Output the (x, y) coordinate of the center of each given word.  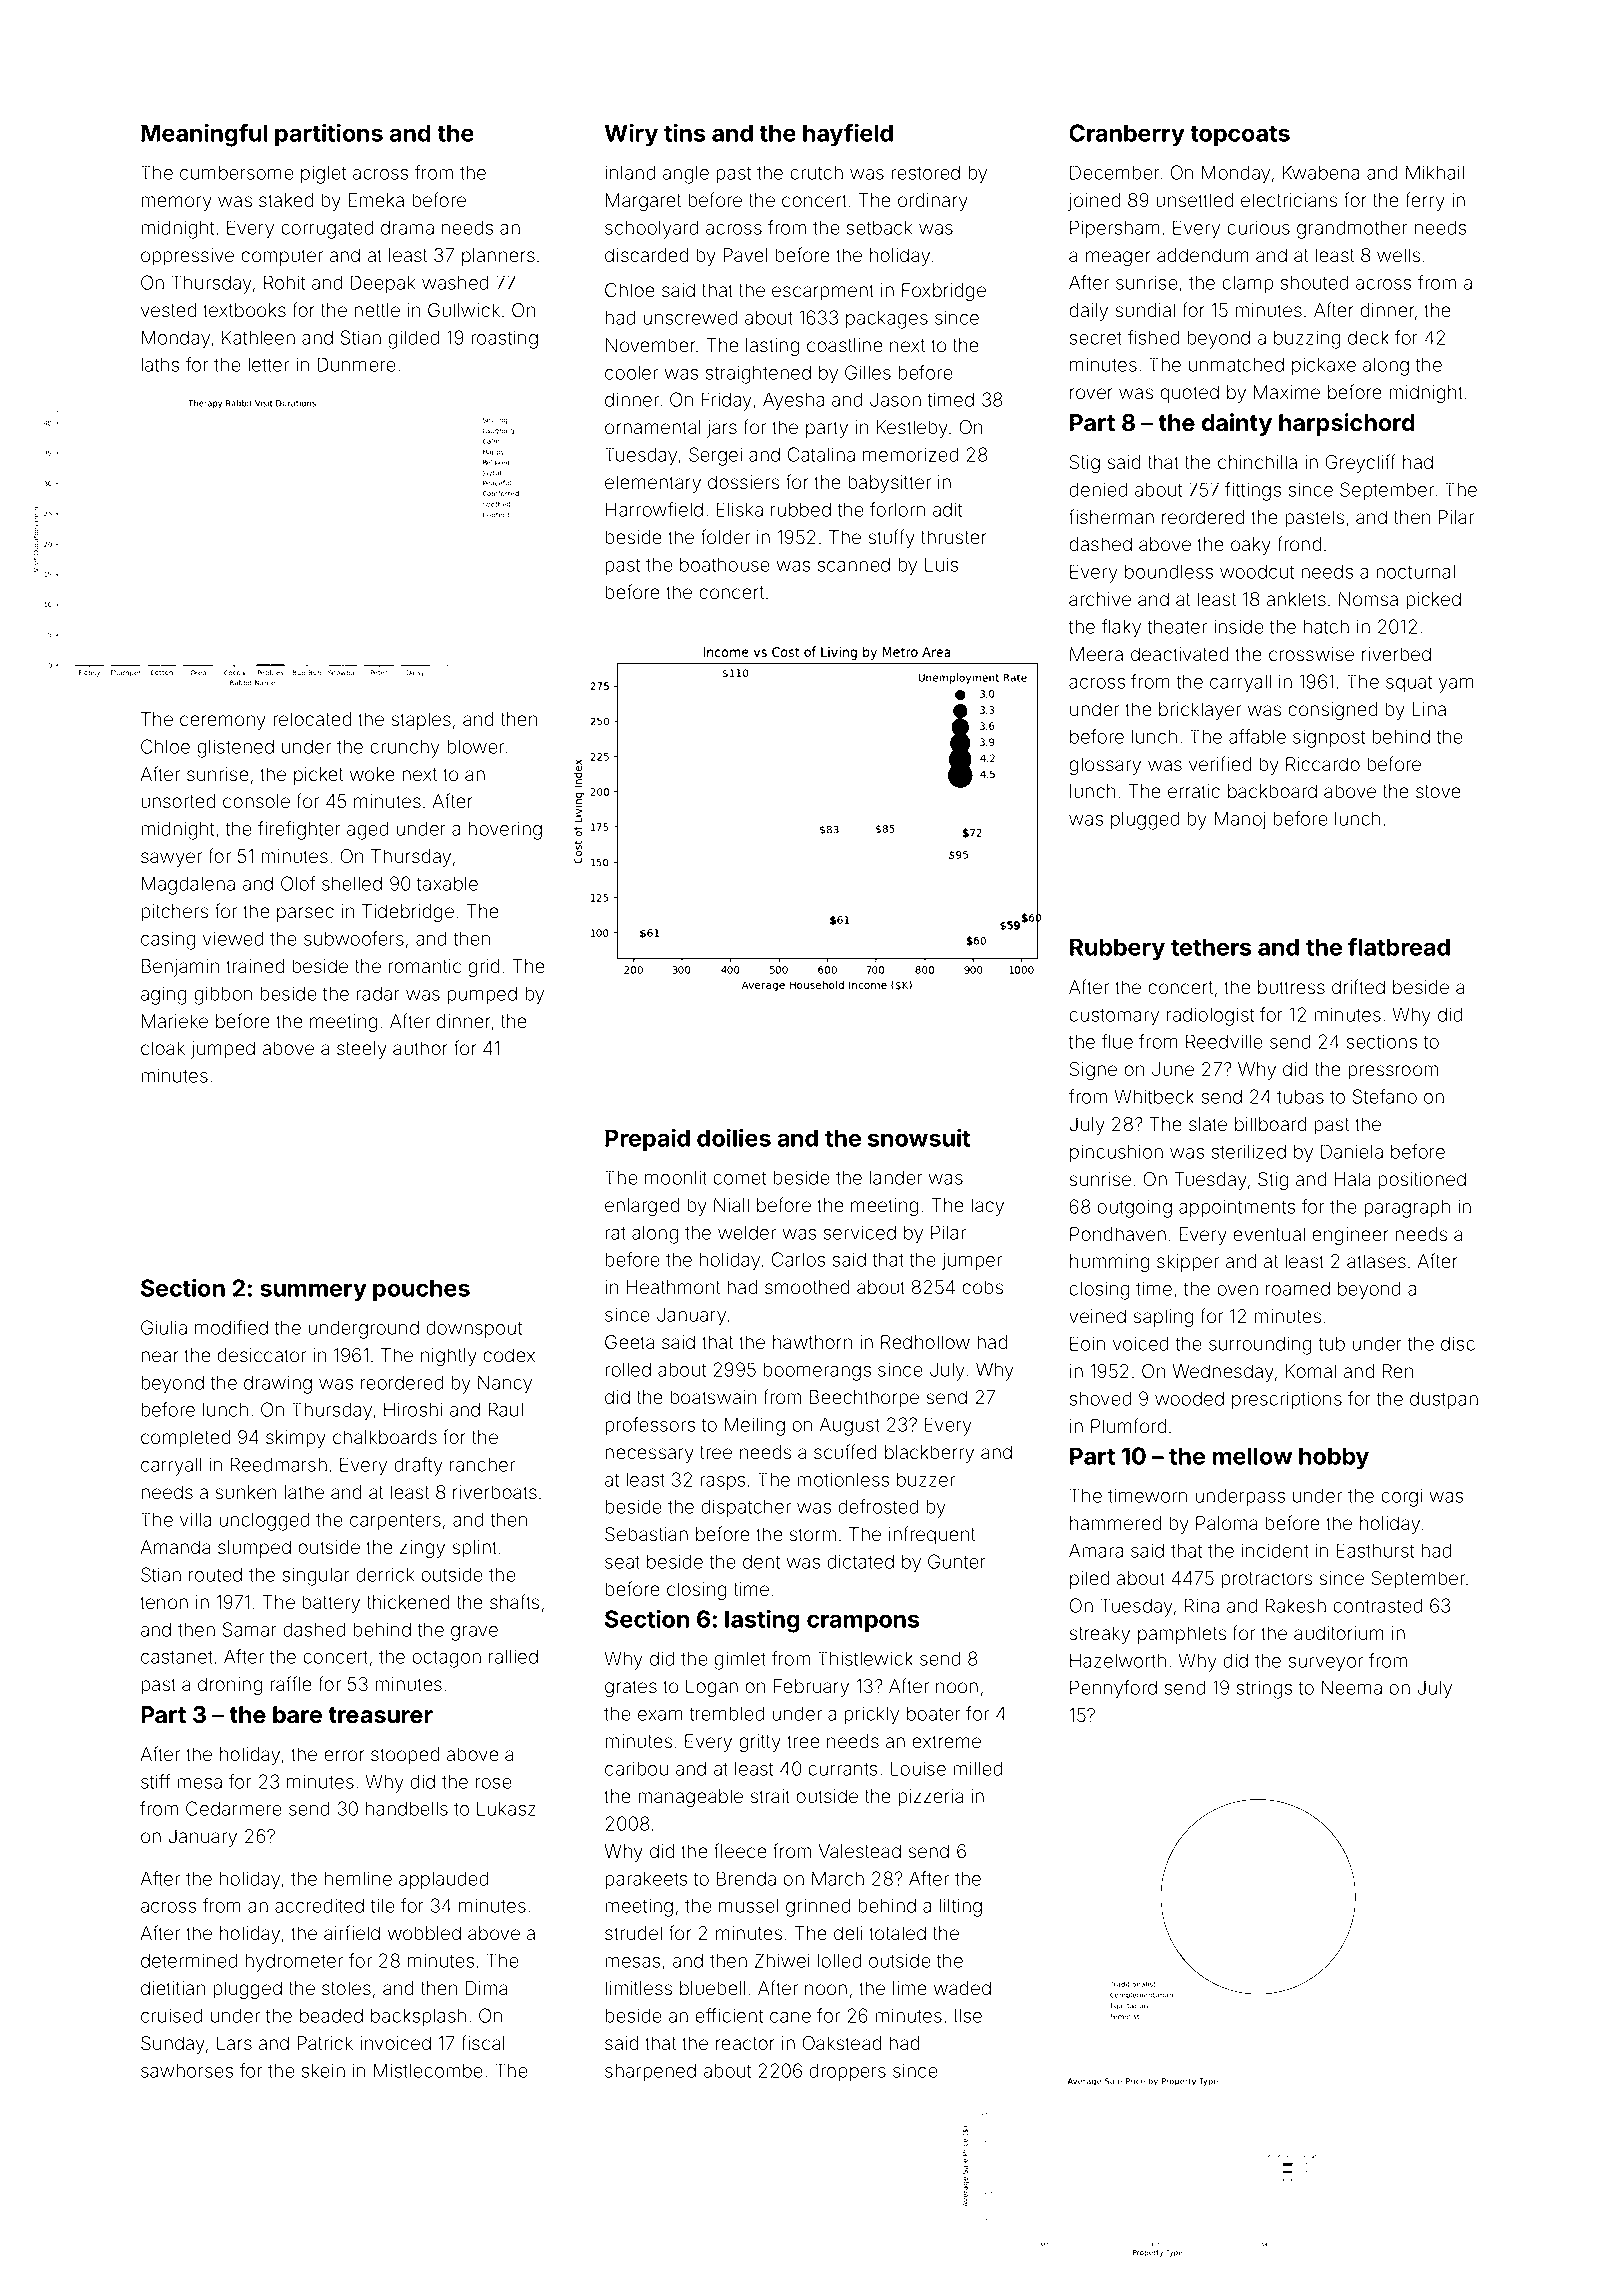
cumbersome (237, 172)
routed (215, 1575)
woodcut (1257, 572)
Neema (1352, 1687)
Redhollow (925, 1342)
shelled (352, 883)
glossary (1105, 766)
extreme (946, 1742)
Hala (1352, 1179)
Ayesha (793, 401)
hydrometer (294, 1963)
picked (1433, 601)
